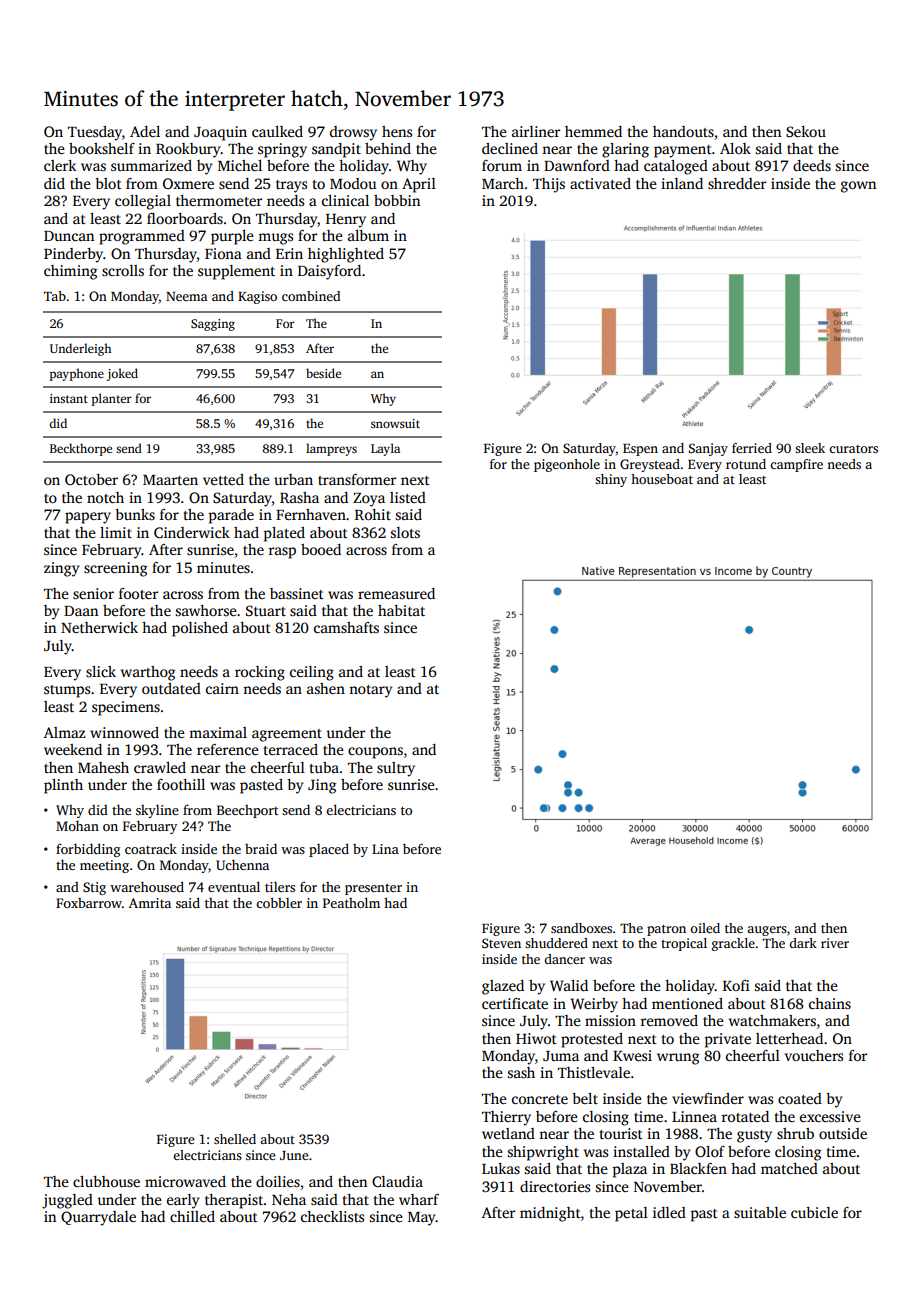 This document has width=924, height=1308. What do you see at coordinates (395, 423) in the document?
I see `snowsuit` at bounding box center [395, 423].
